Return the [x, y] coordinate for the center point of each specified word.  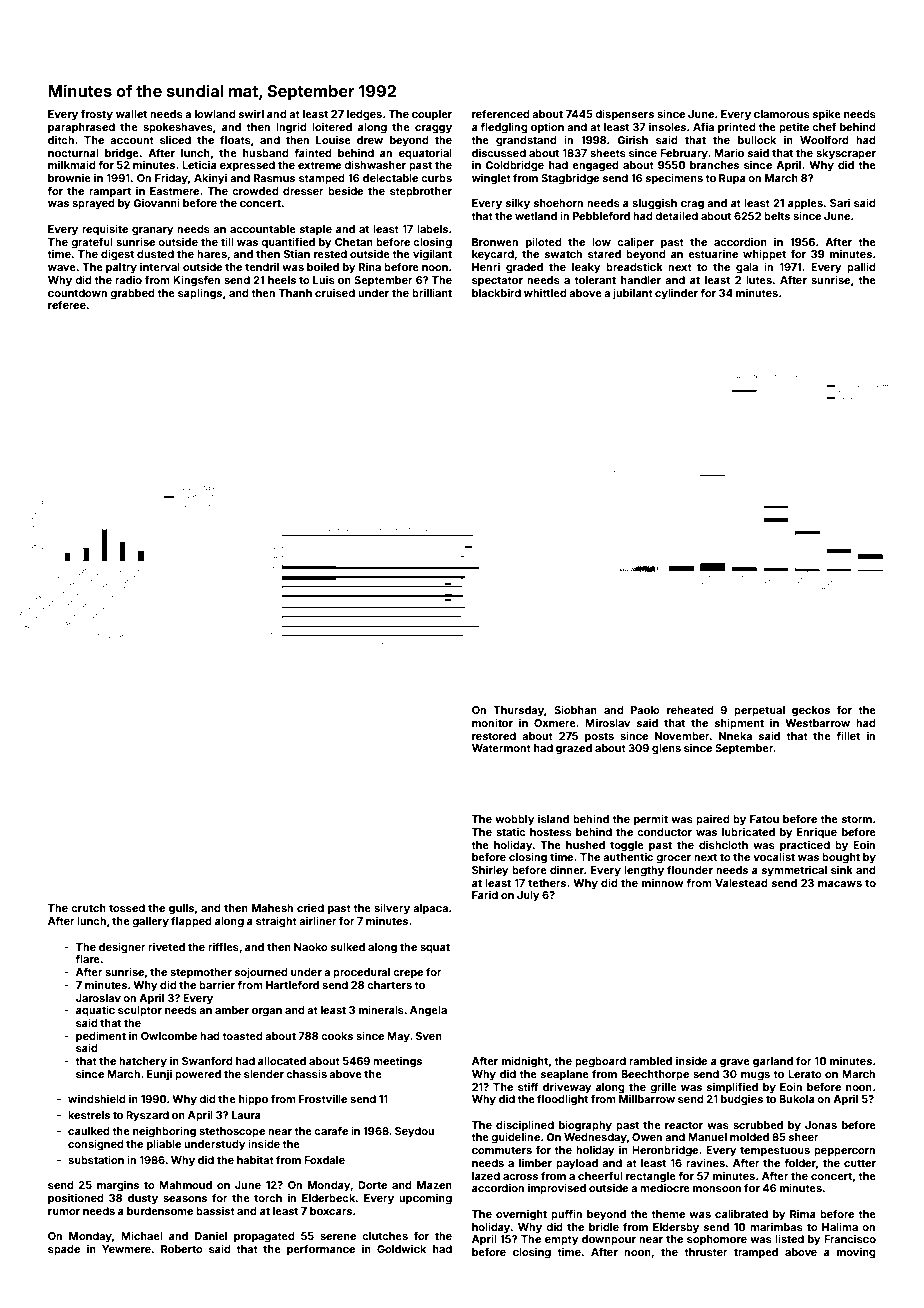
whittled [545, 293]
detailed [676, 215]
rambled [650, 1061]
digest [117, 255]
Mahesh [272, 908]
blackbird [496, 293]
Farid [485, 895]
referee [67, 304]
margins [118, 1186]
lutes [759, 280]
